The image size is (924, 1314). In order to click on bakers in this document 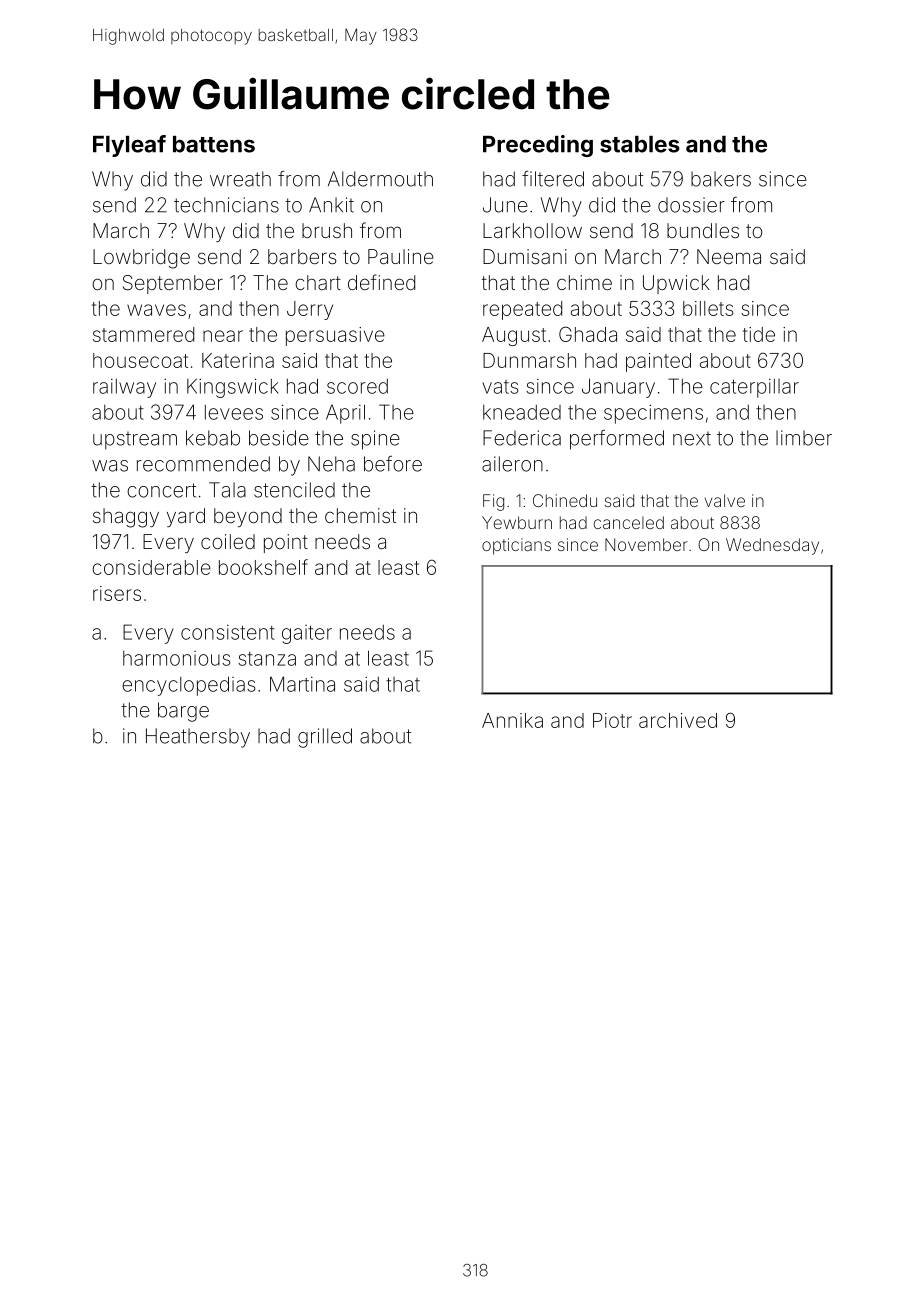, I will do `click(721, 179)`.
